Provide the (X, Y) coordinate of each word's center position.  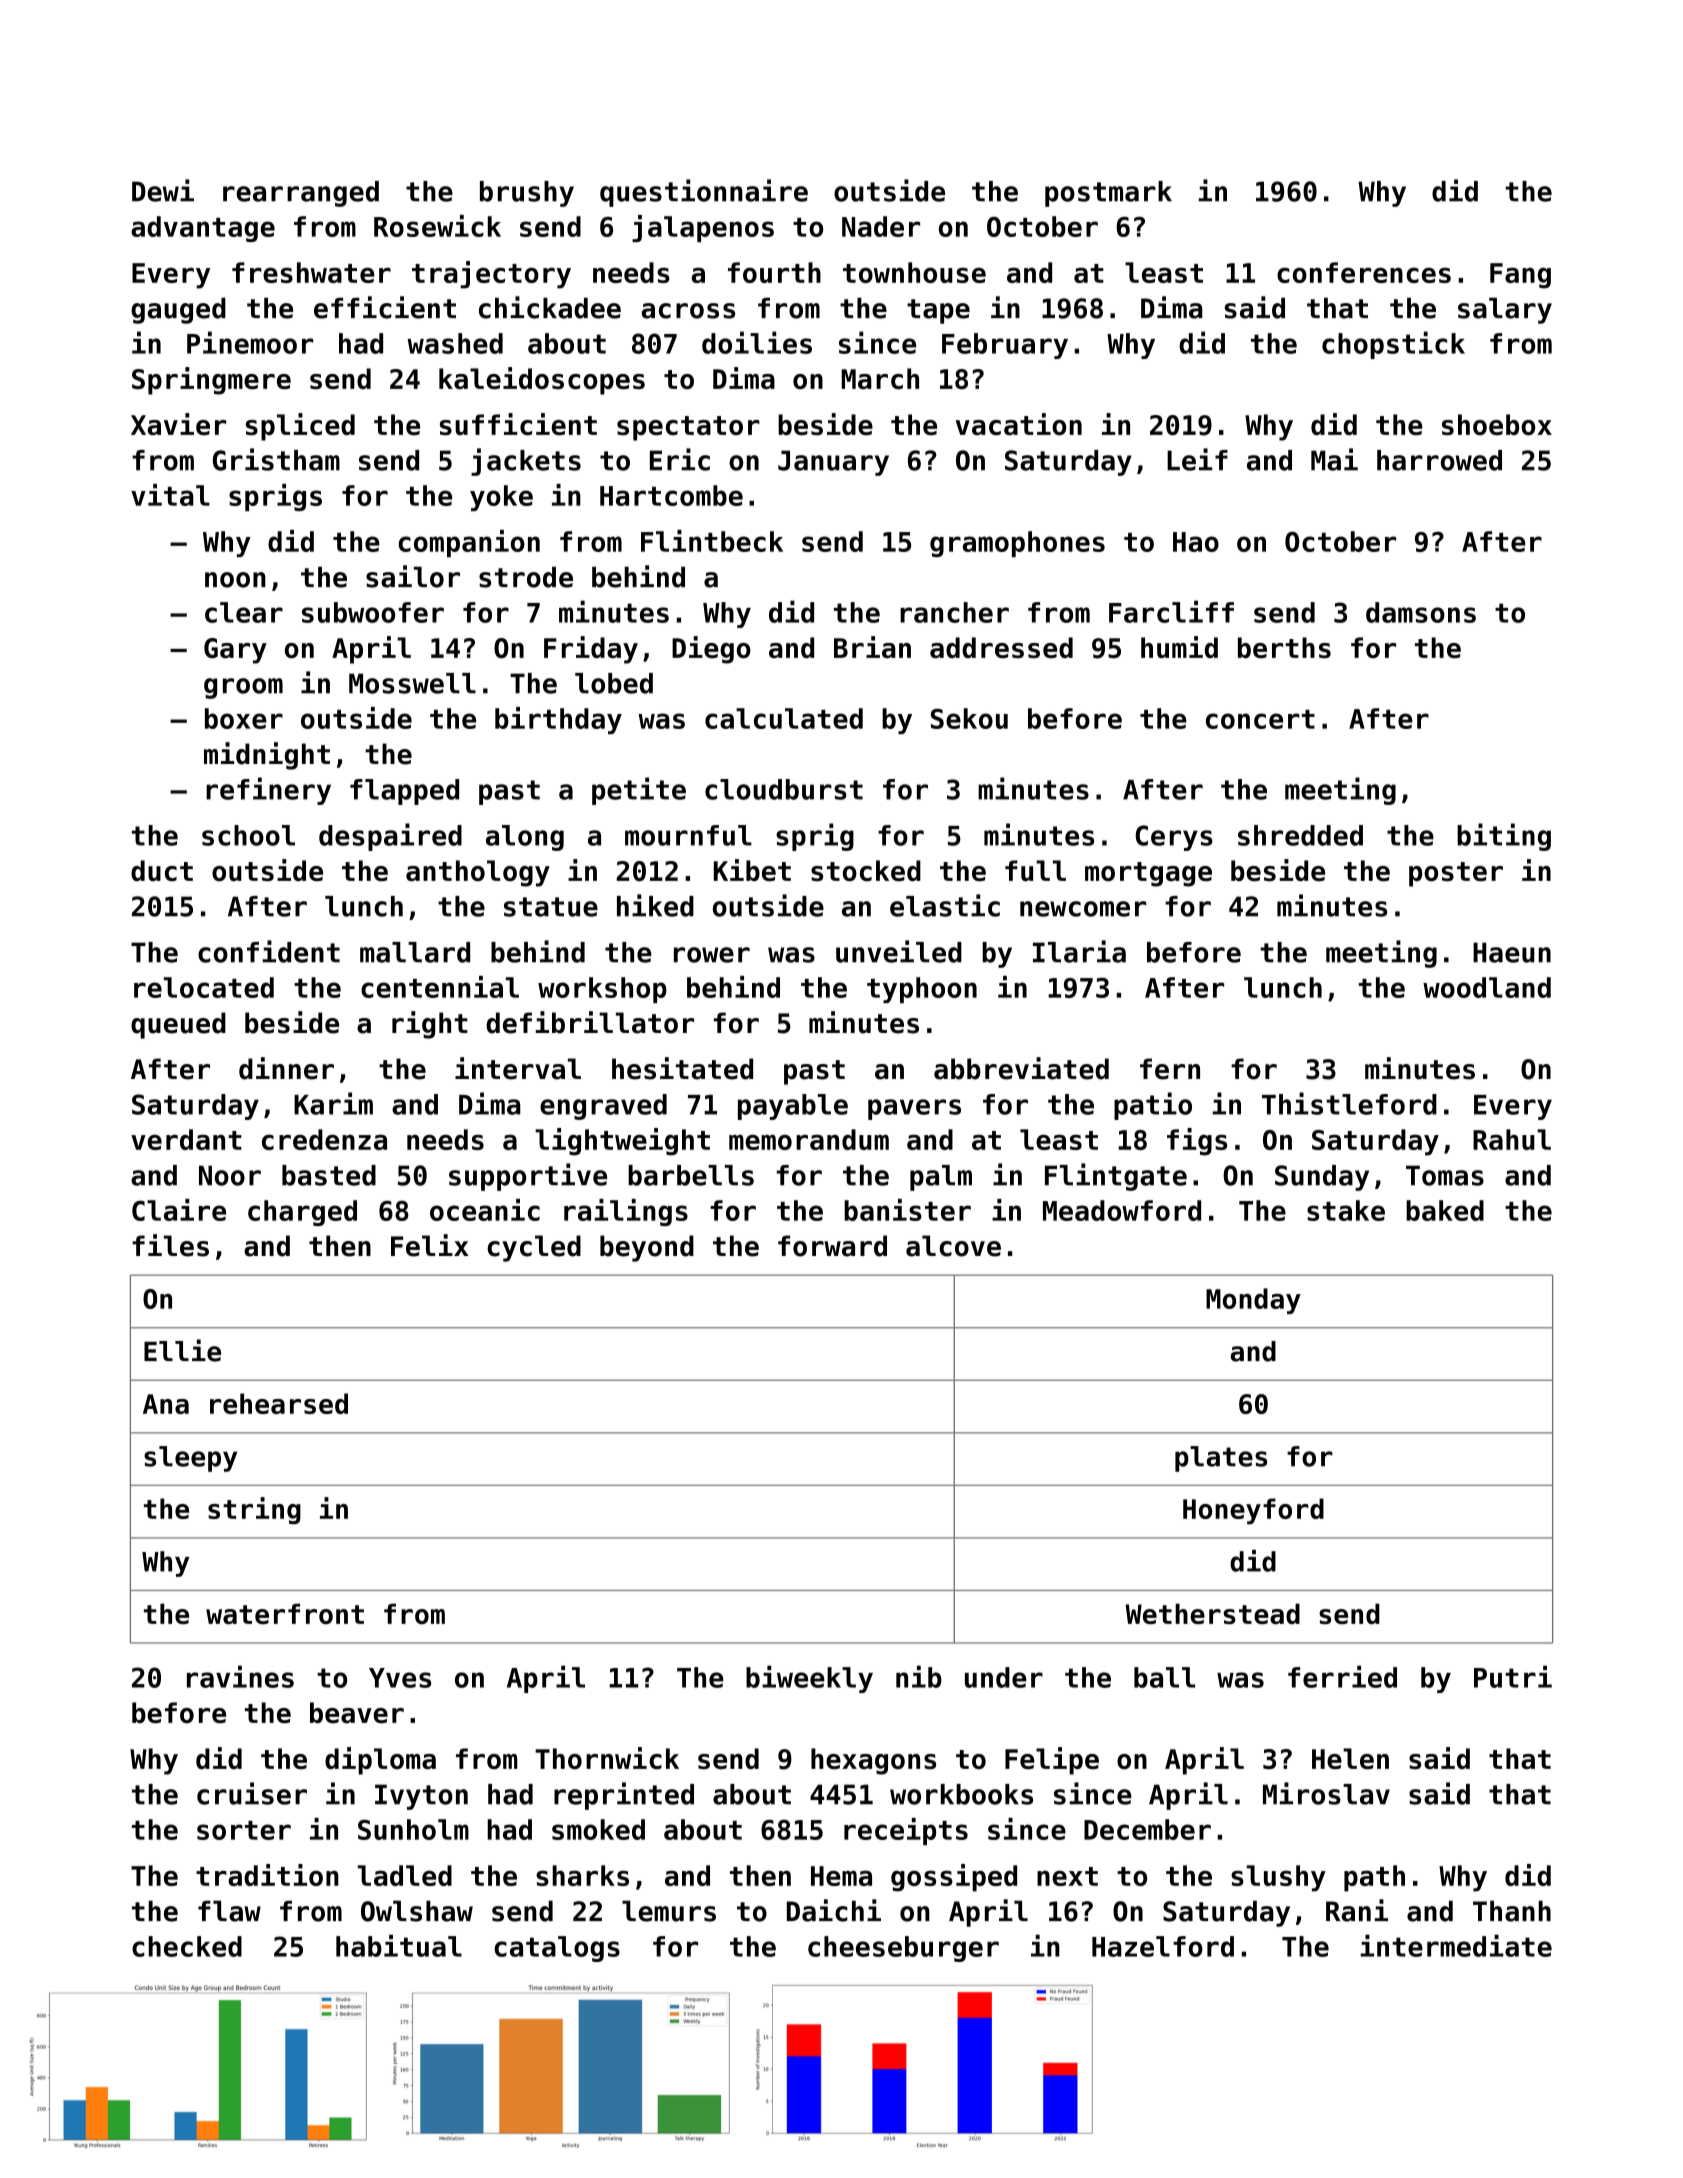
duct (162, 870)
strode (526, 577)
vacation (1018, 424)
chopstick (1393, 345)
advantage (203, 229)
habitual (399, 1945)
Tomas (1445, 1175)
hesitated (682, 1068)
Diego (711, 650)
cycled (534, 1248)
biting (1504, 837)
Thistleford (1349, 1103)
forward (832, 1246)
